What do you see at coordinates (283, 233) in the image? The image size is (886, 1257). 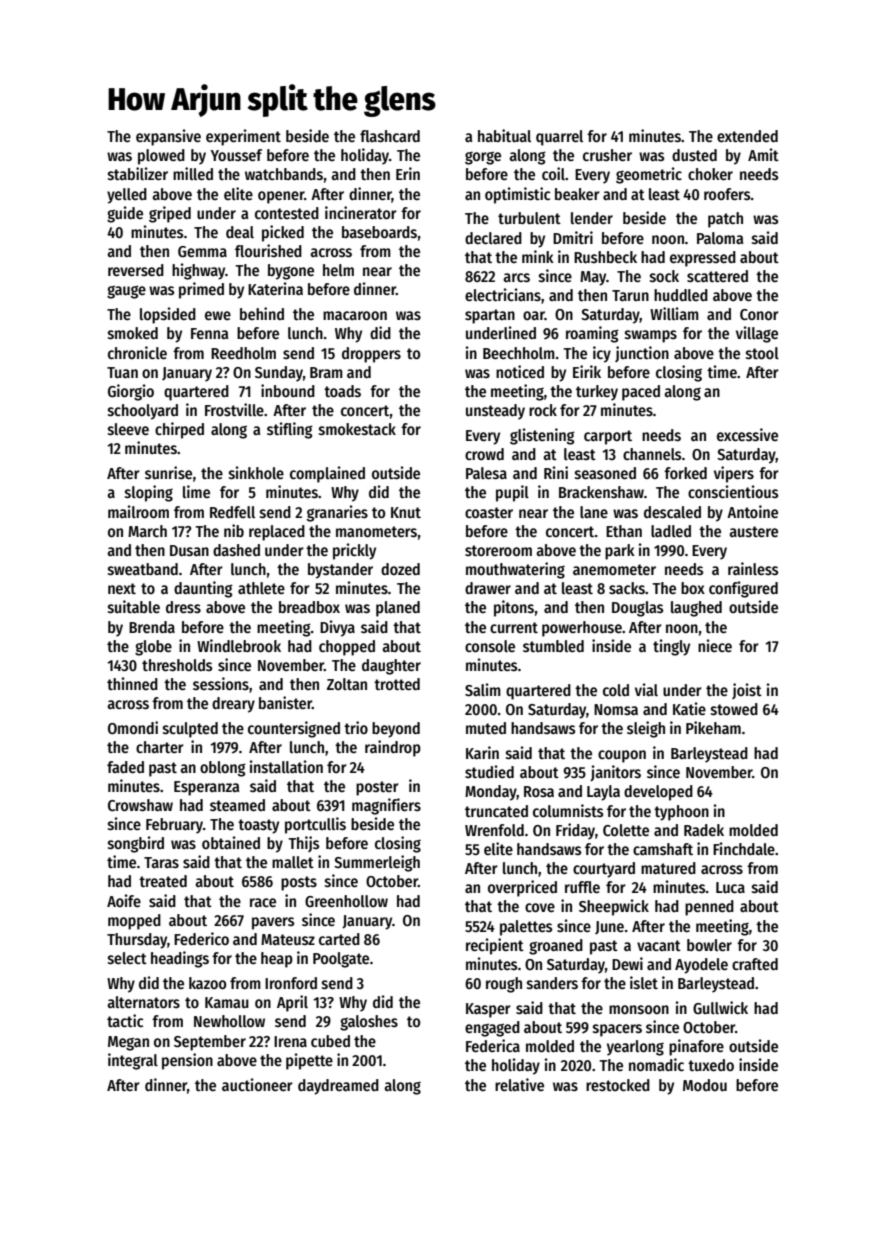 I see `picked` at bounding box center [283, 233].
